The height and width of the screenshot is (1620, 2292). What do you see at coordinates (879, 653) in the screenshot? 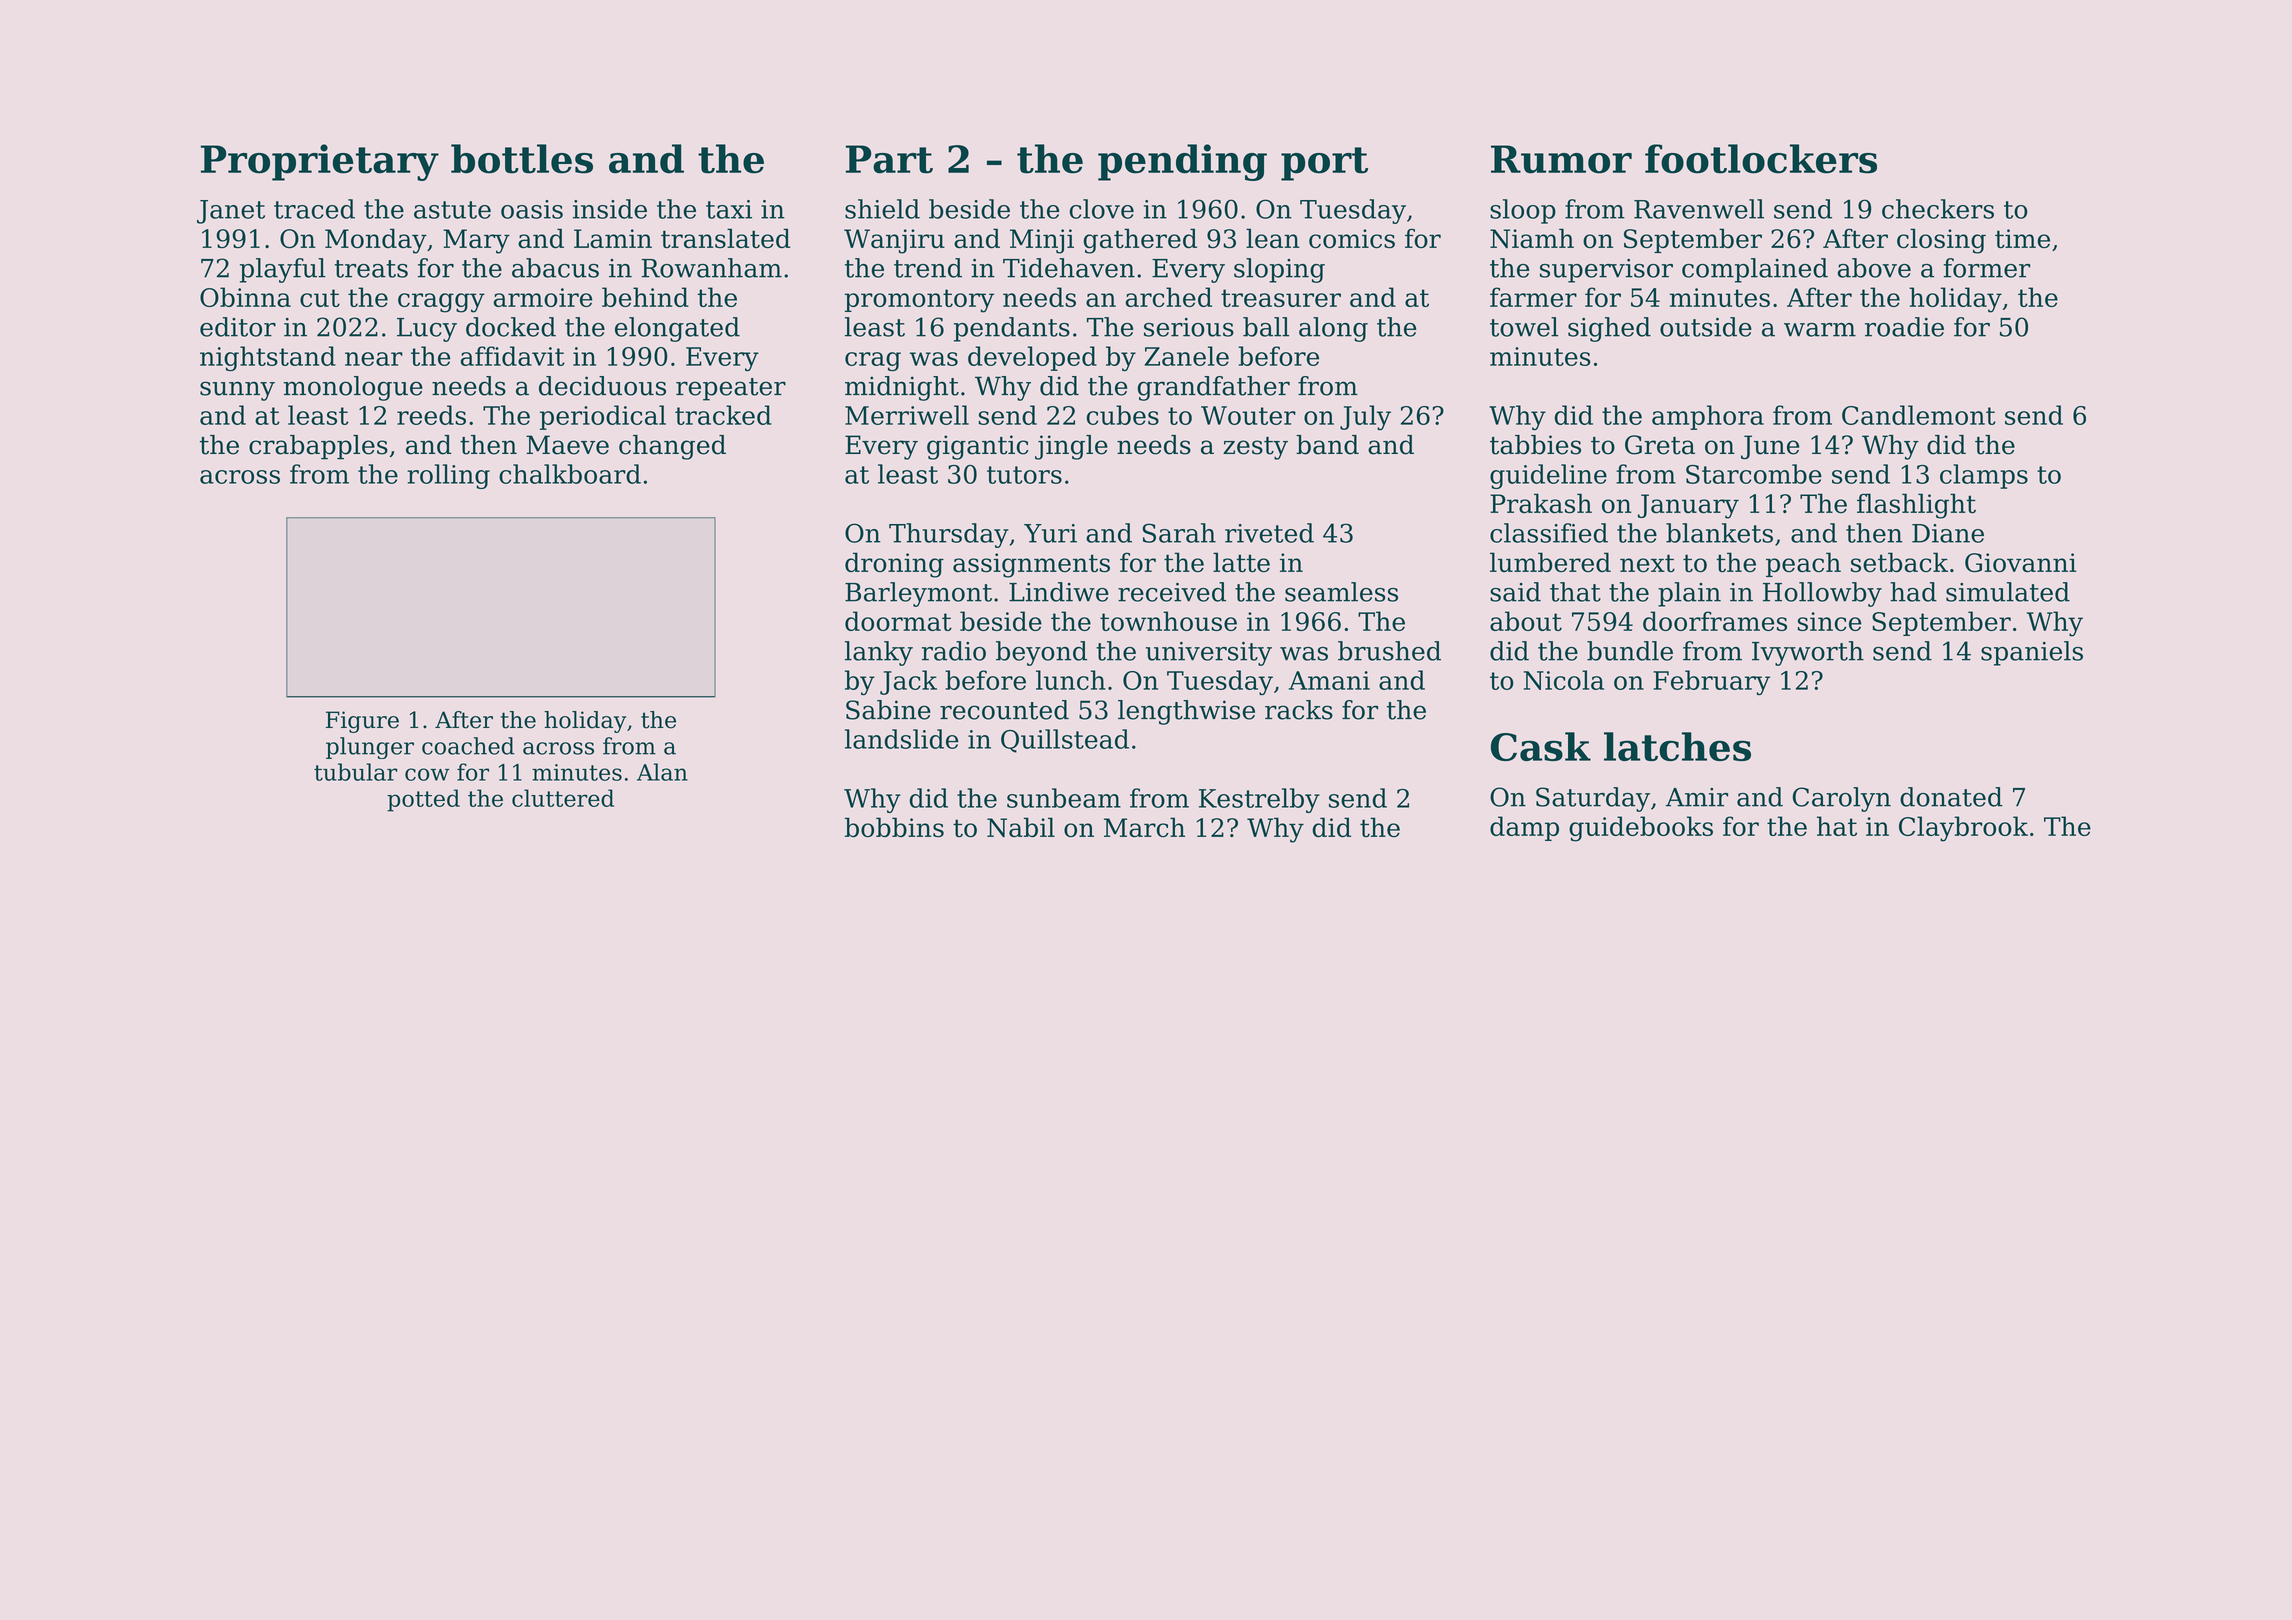
I see `lanky` at bounding box center [879, 653].
